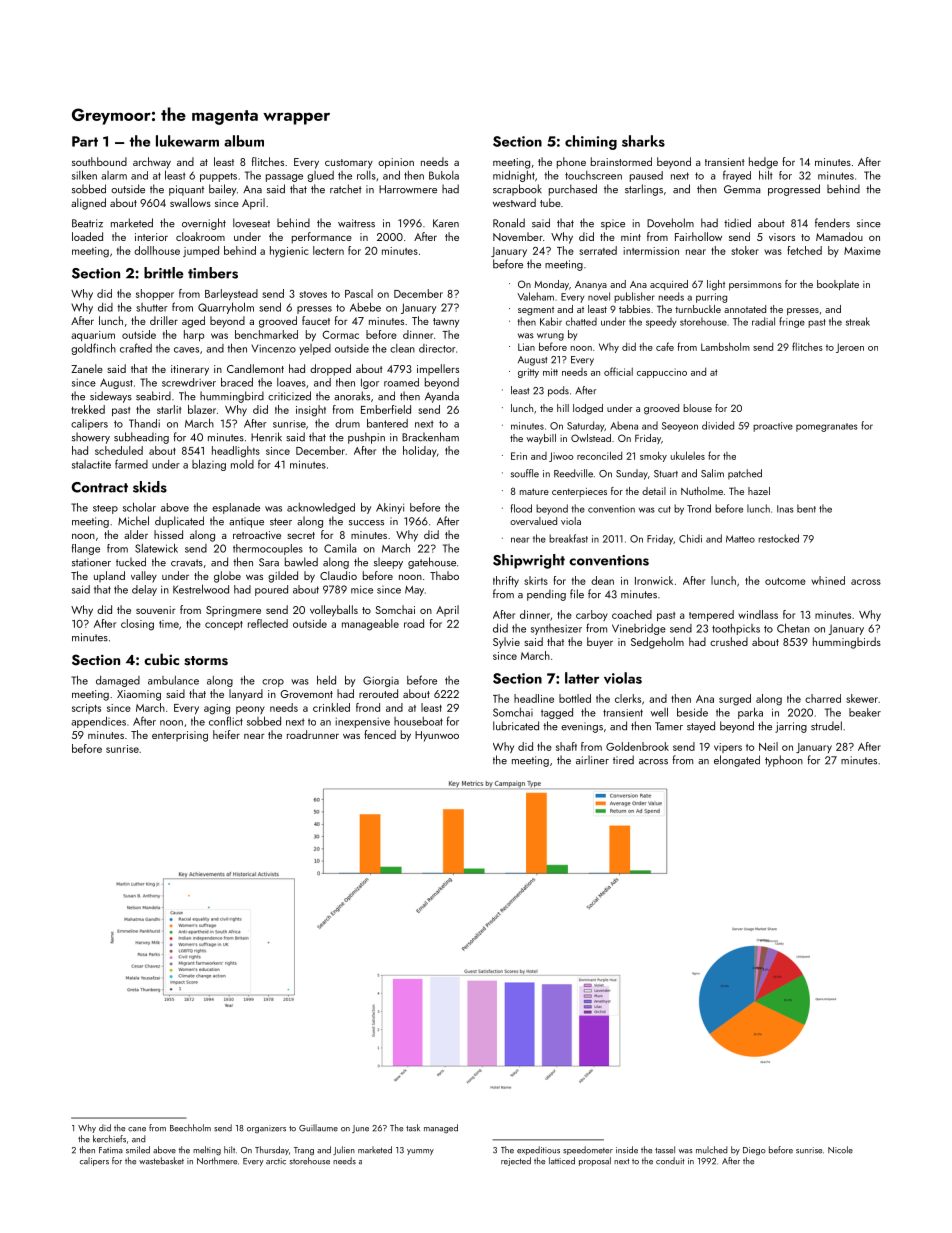 Image resolution: width=952 pixels, height=1233 pixels. Describe the element at coordinates (782, 237) in the screenshot. I see `visors` at that location.
